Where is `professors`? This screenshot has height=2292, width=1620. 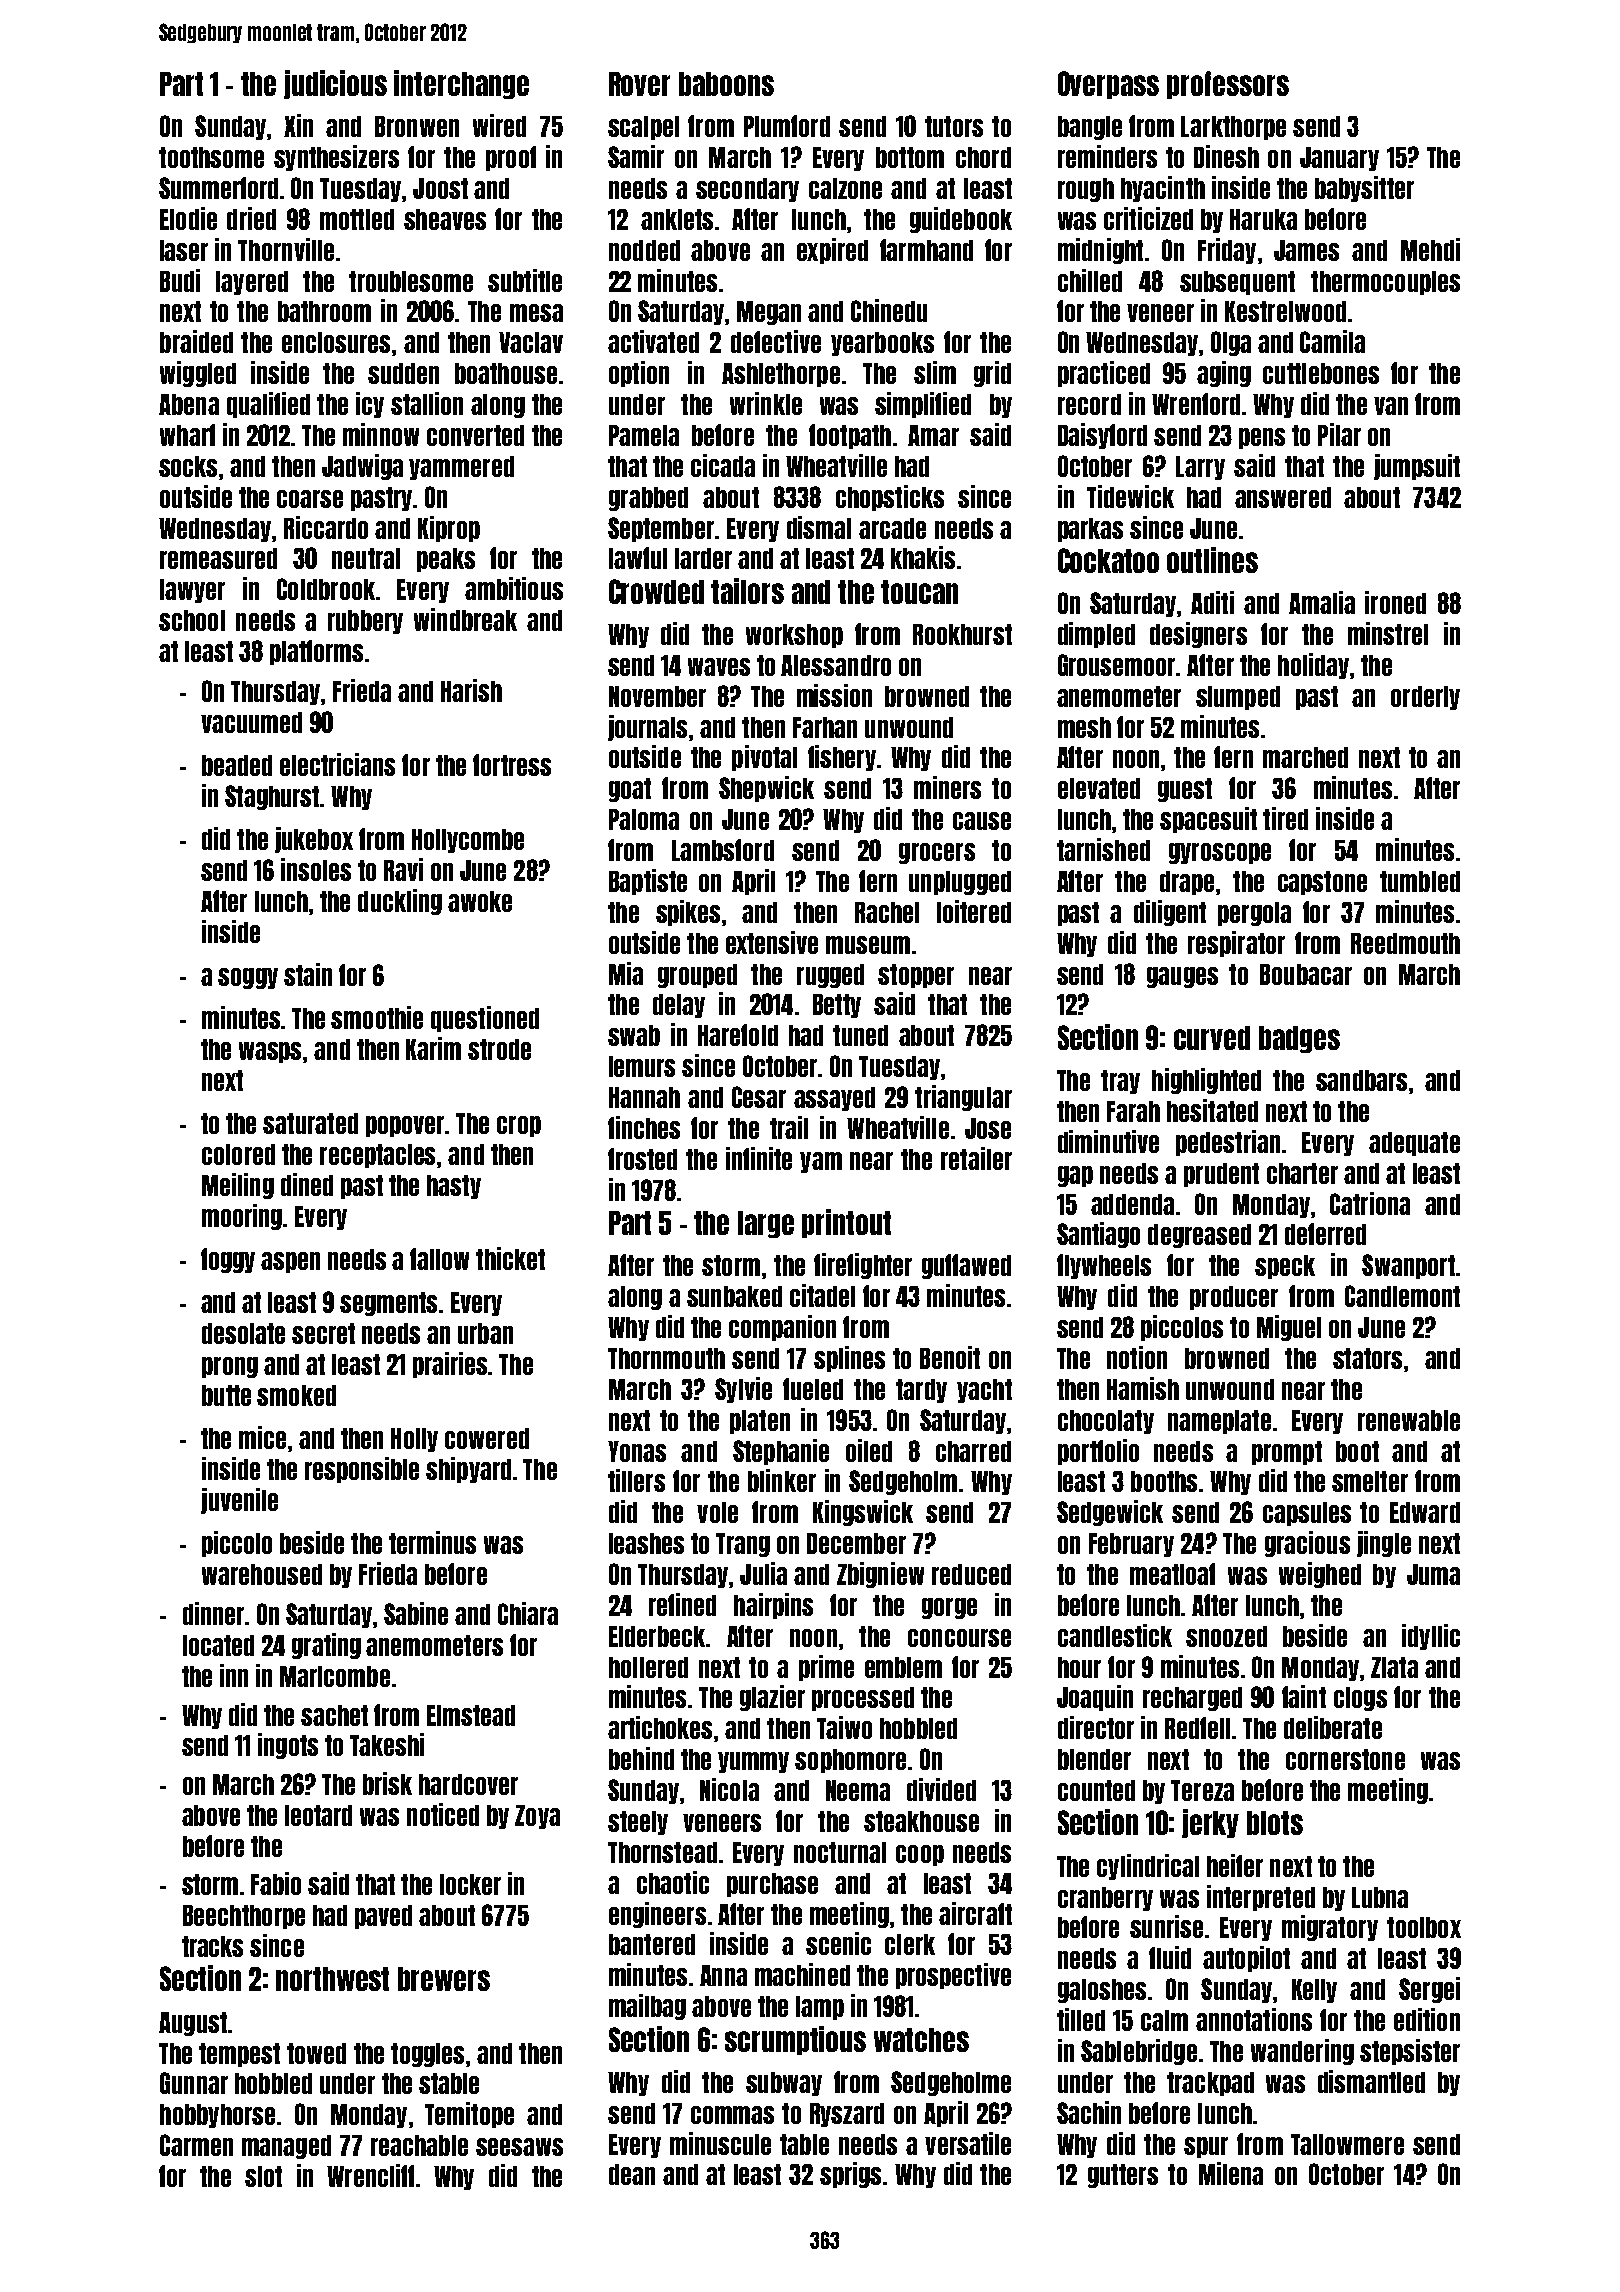
professors is located at coordinates (1228, 85).
